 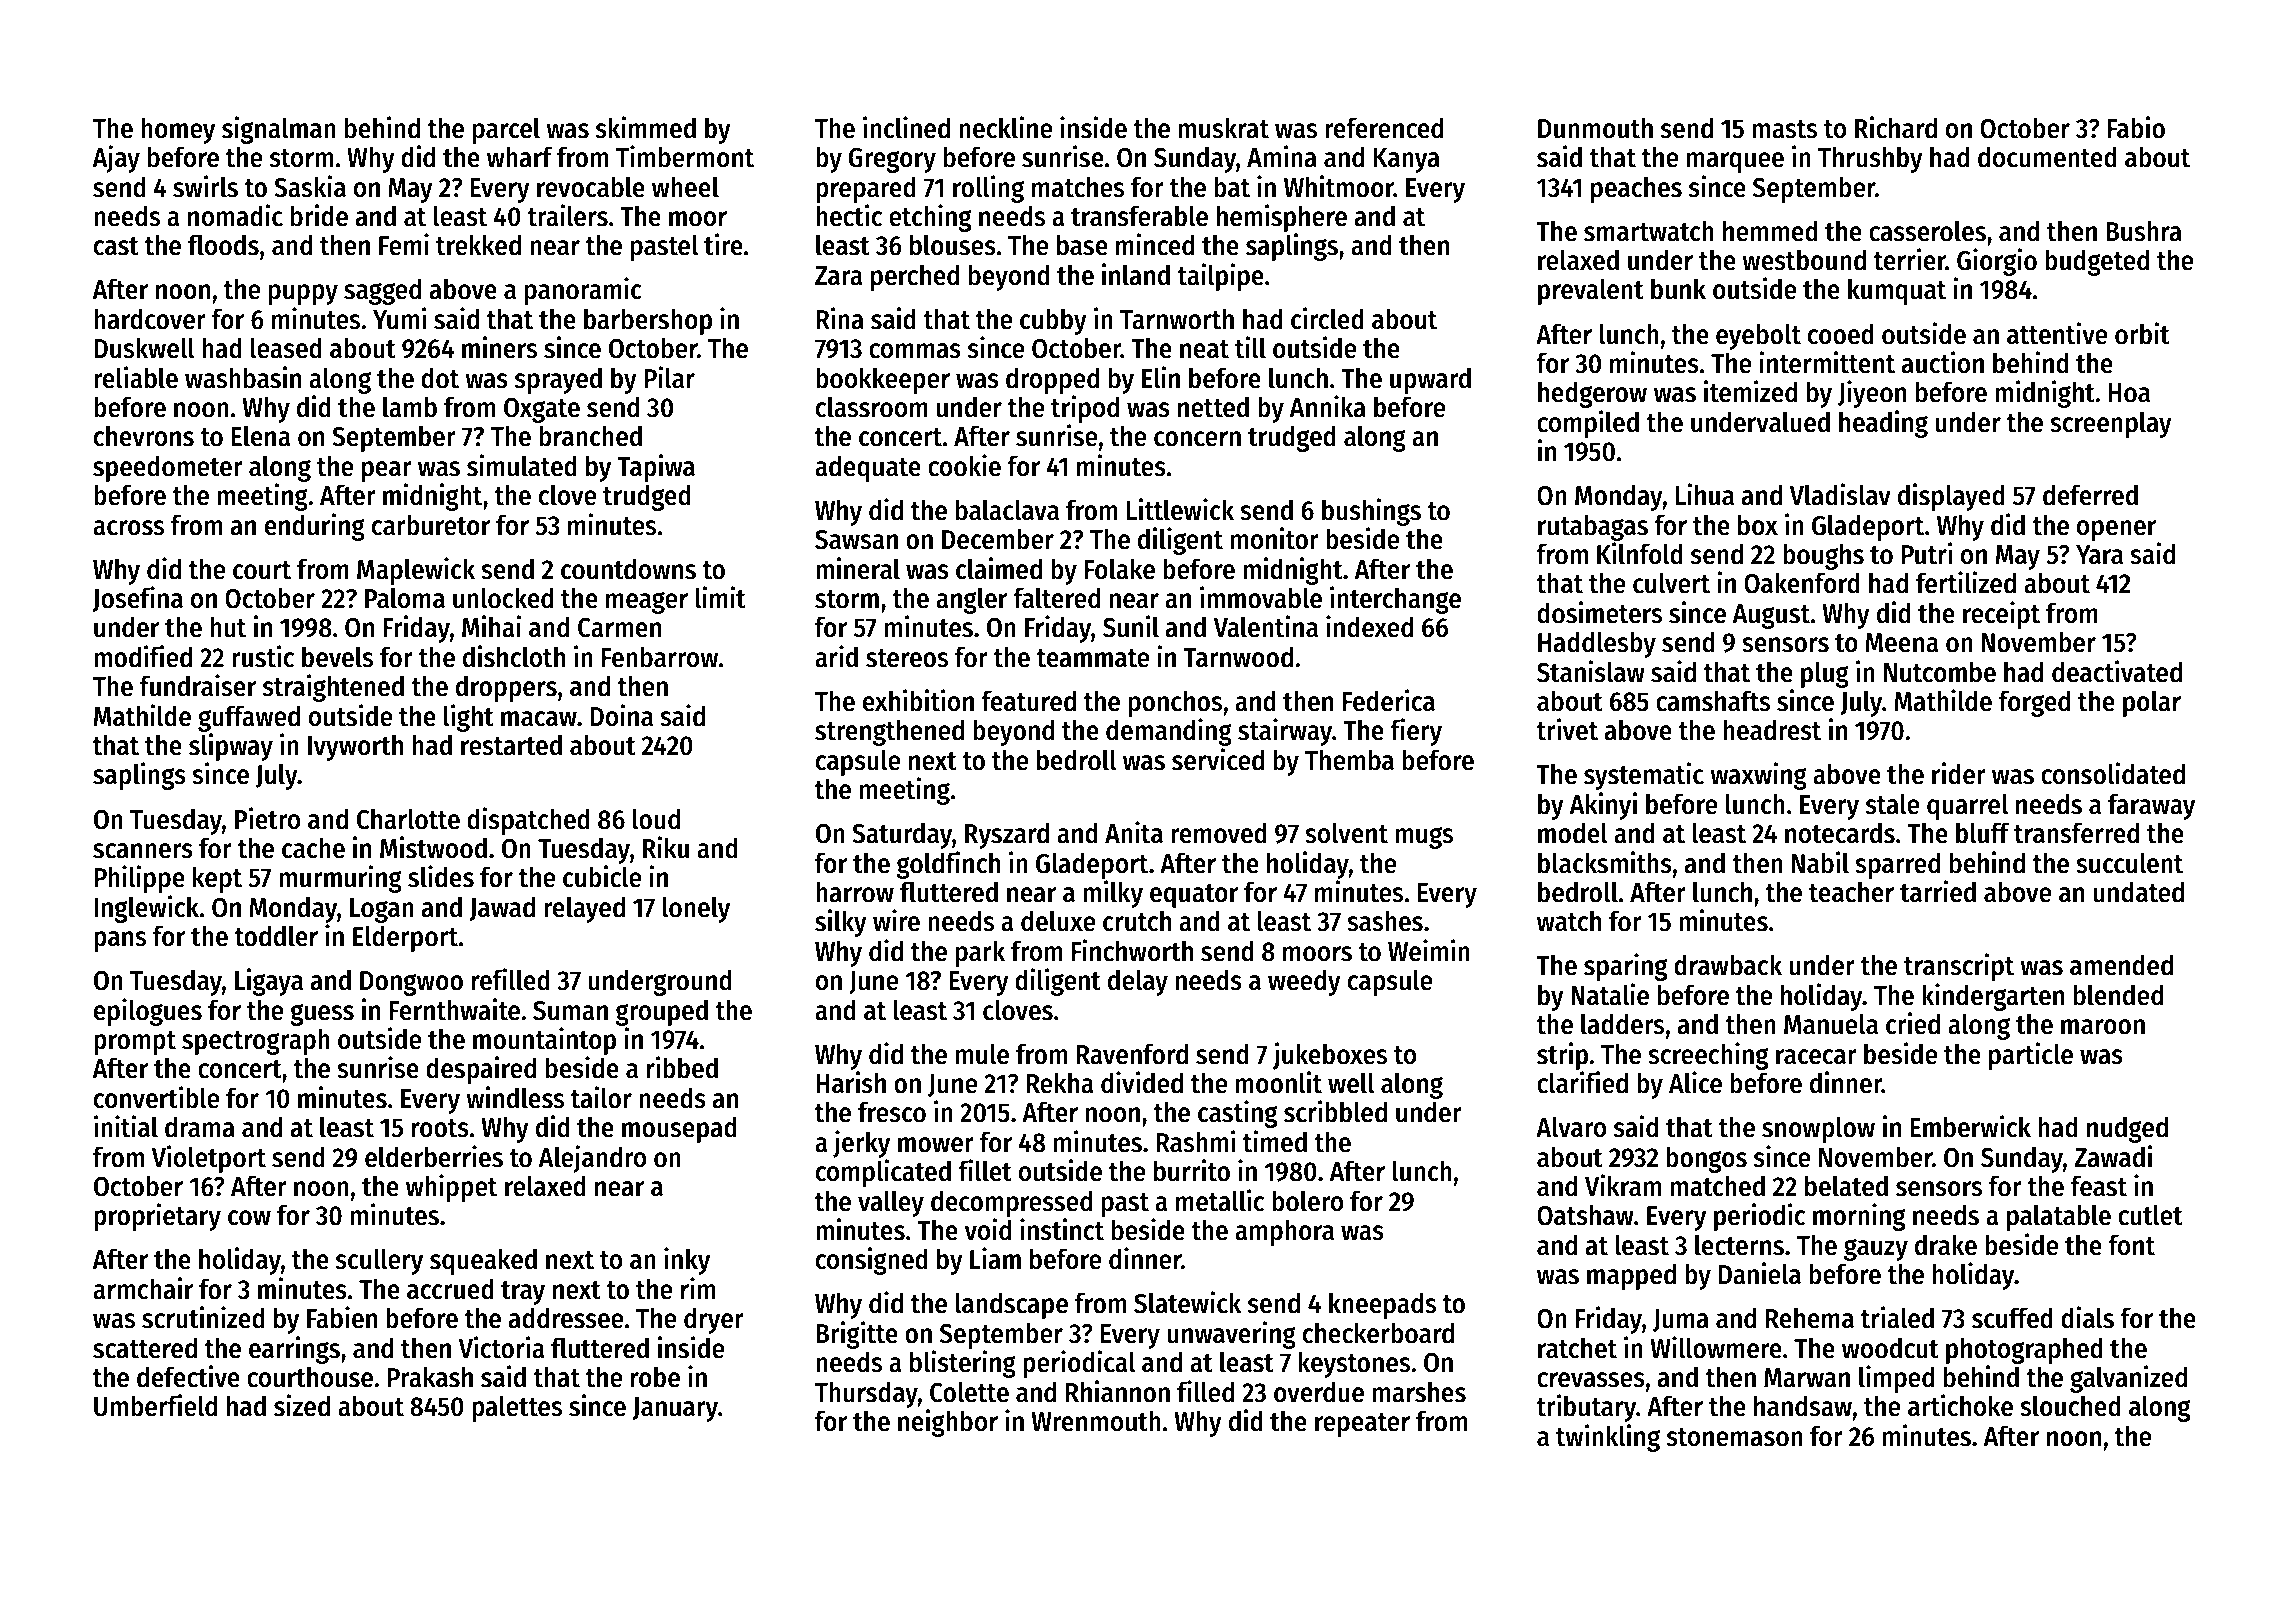 What do you see at coordinates (1007, 510) in the page?
I see `balaclava` at bounding box center [1007, 510].
